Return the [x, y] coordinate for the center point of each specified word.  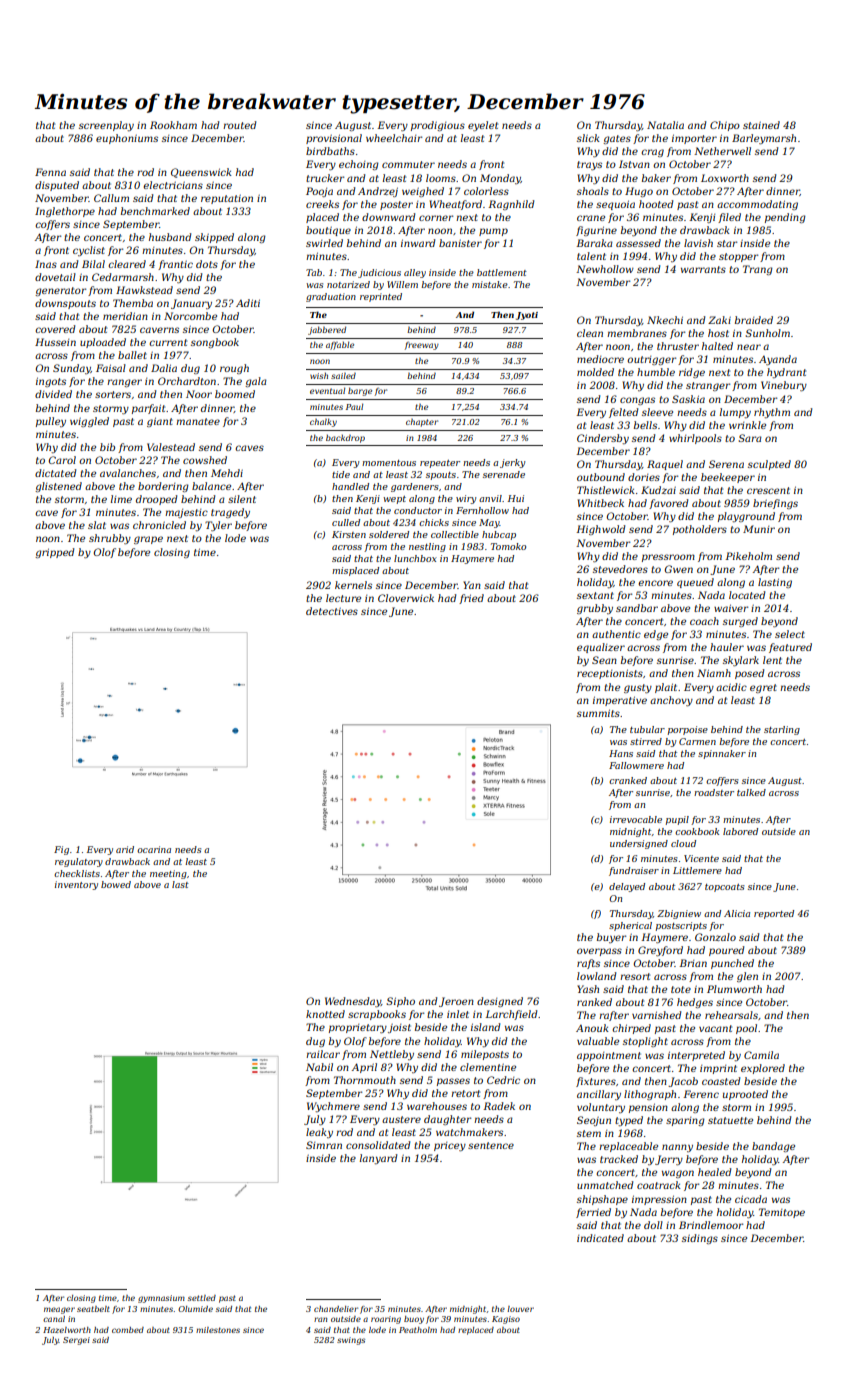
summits [598, 713]
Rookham [173, 125]
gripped [54, 553]
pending [785, 218]
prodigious [438, 126]
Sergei [76, 1341]
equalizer [601, 648]
